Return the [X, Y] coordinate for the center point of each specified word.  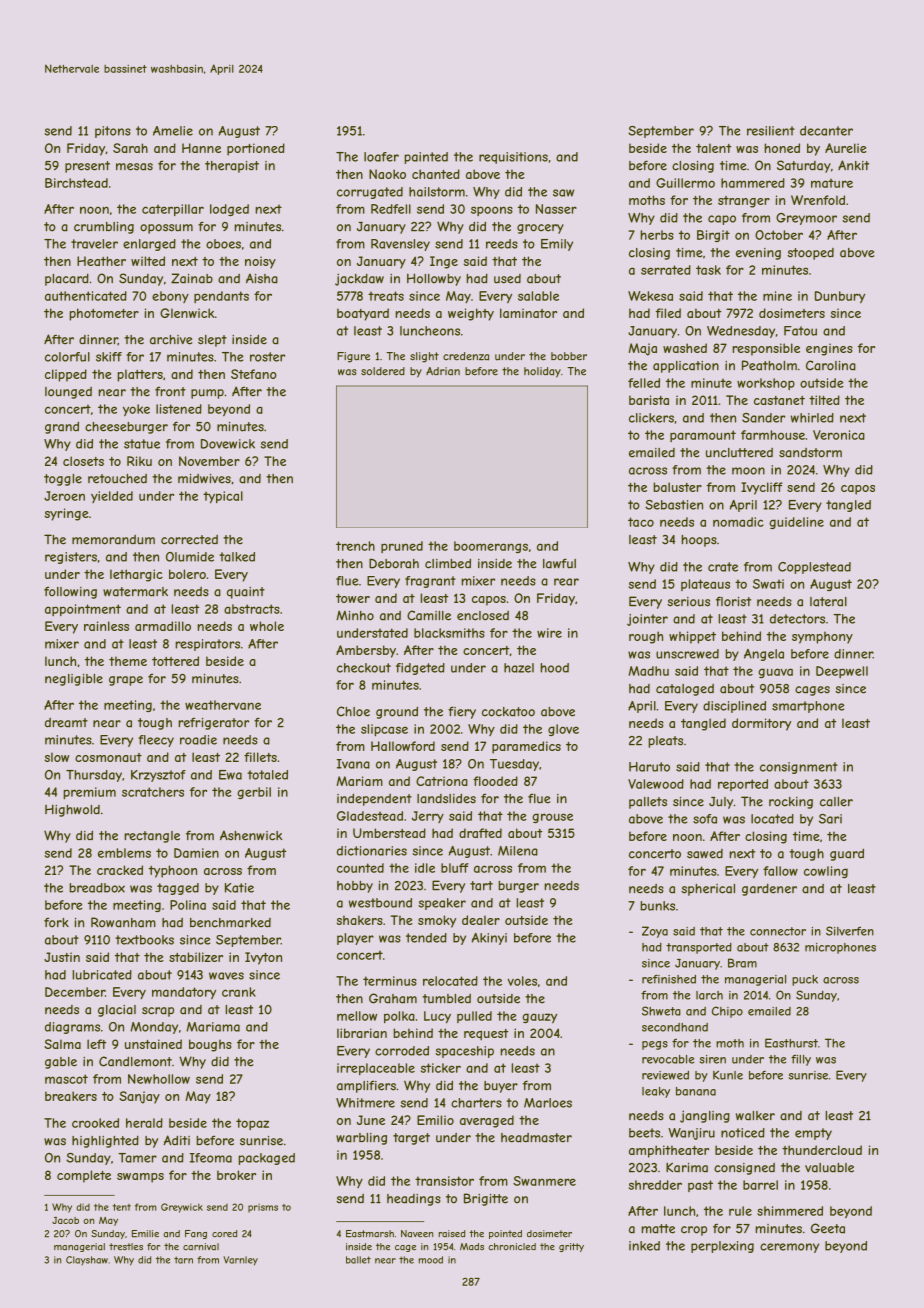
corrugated [370, 193]
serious [688, 602]
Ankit [853, 165]
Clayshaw [87, 1260]
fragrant [430, 582]
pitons [113, 132]
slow [57, 757]
